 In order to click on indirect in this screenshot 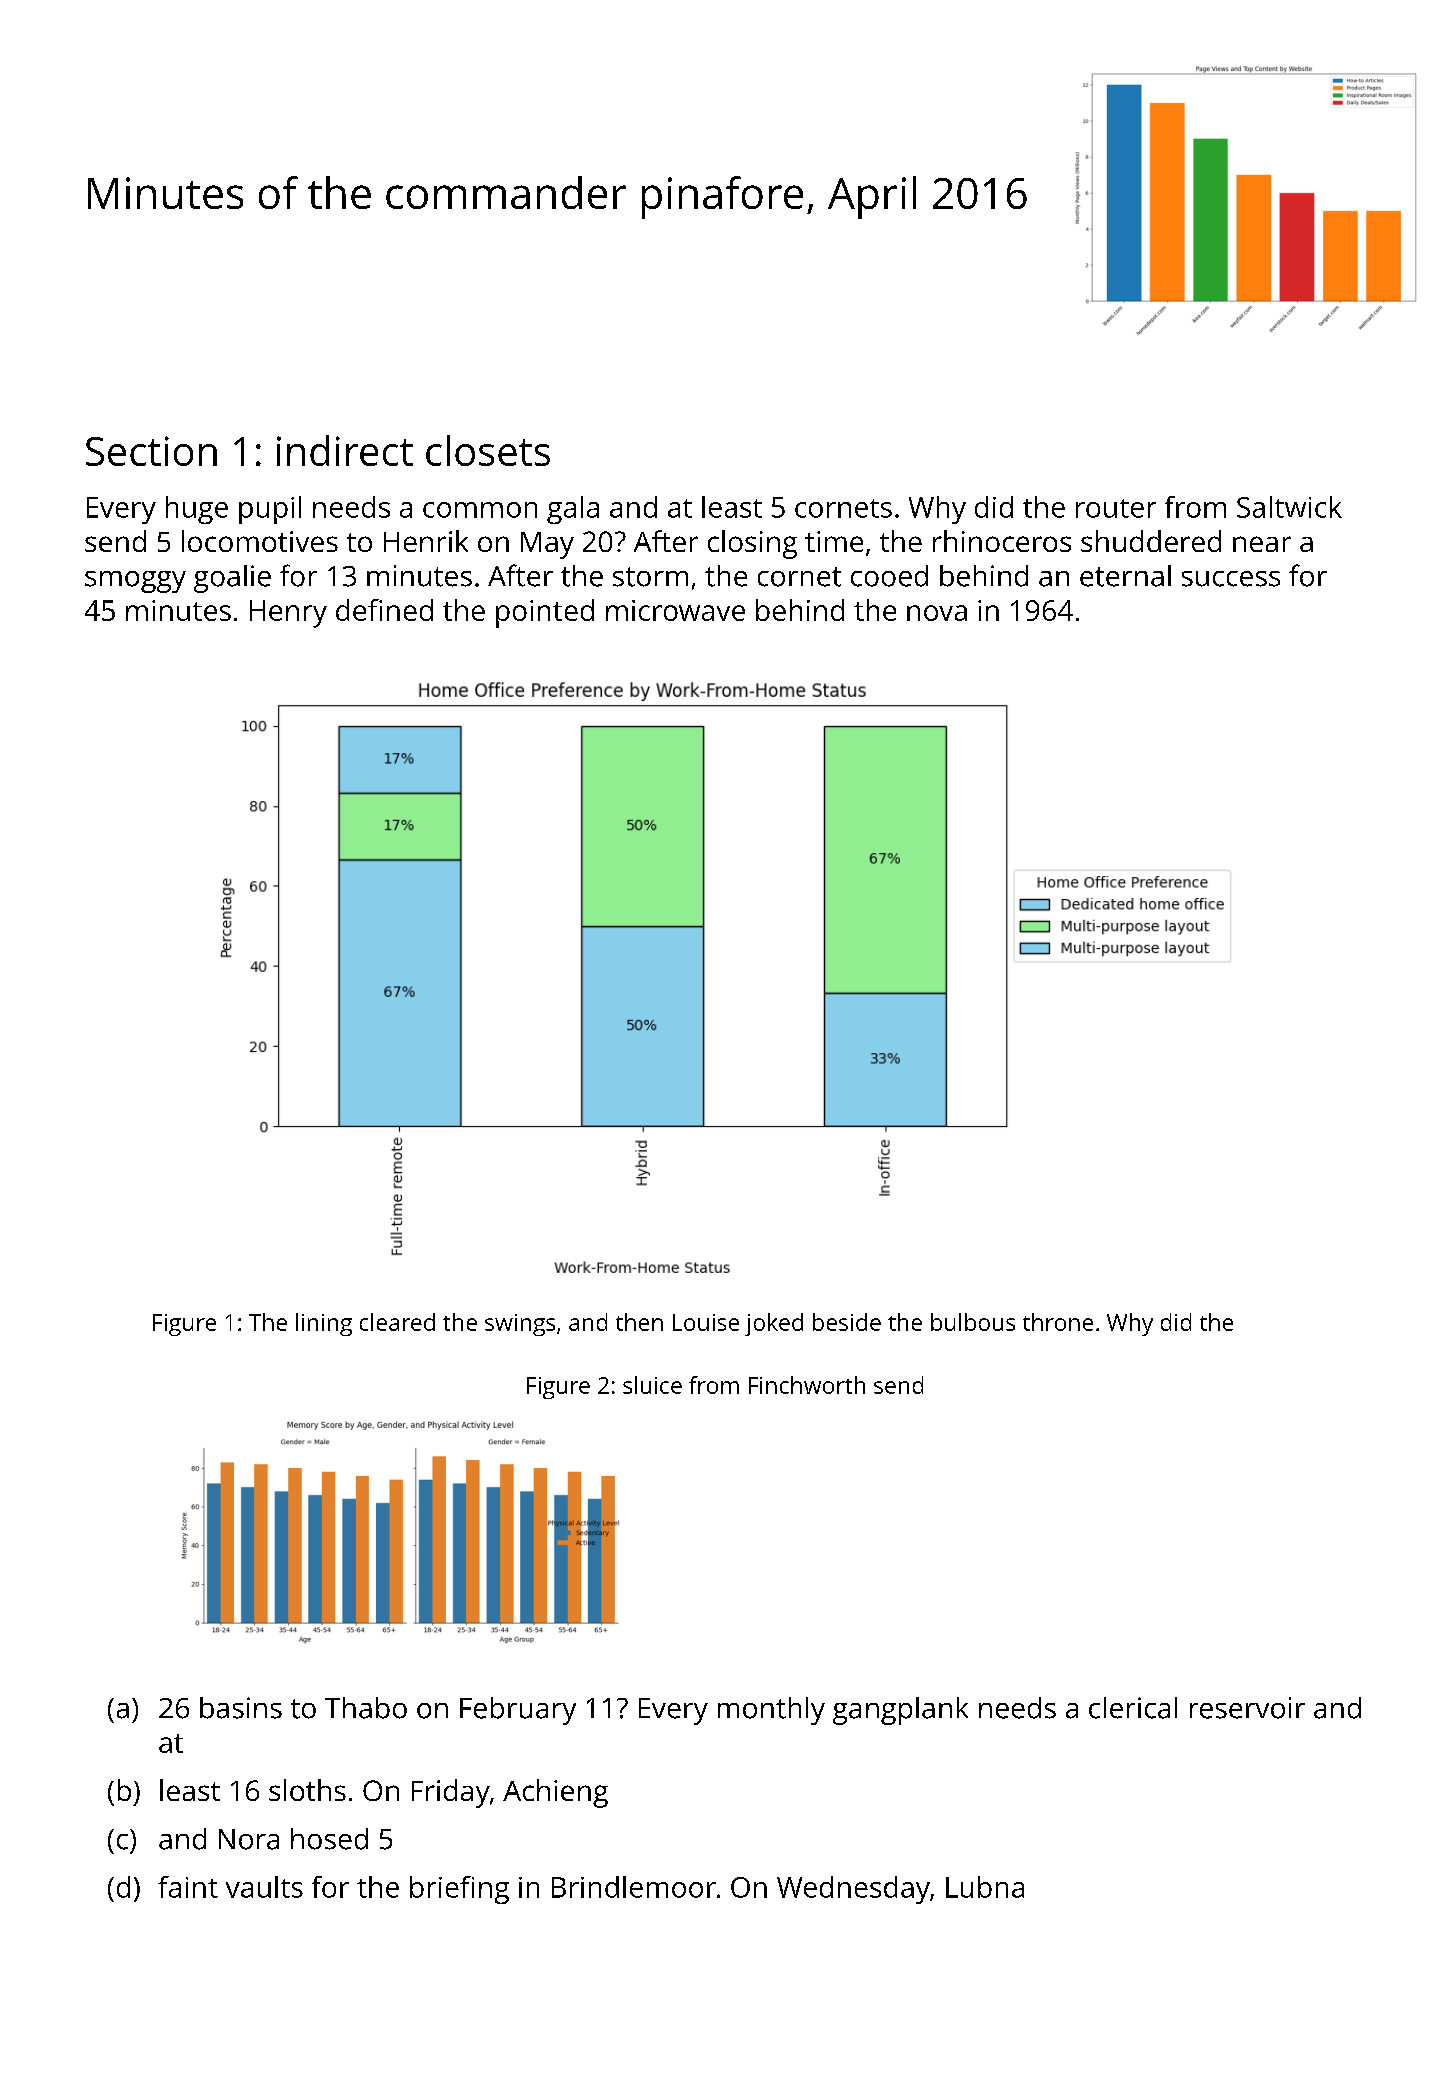, I will do `click(345, 450)`.
